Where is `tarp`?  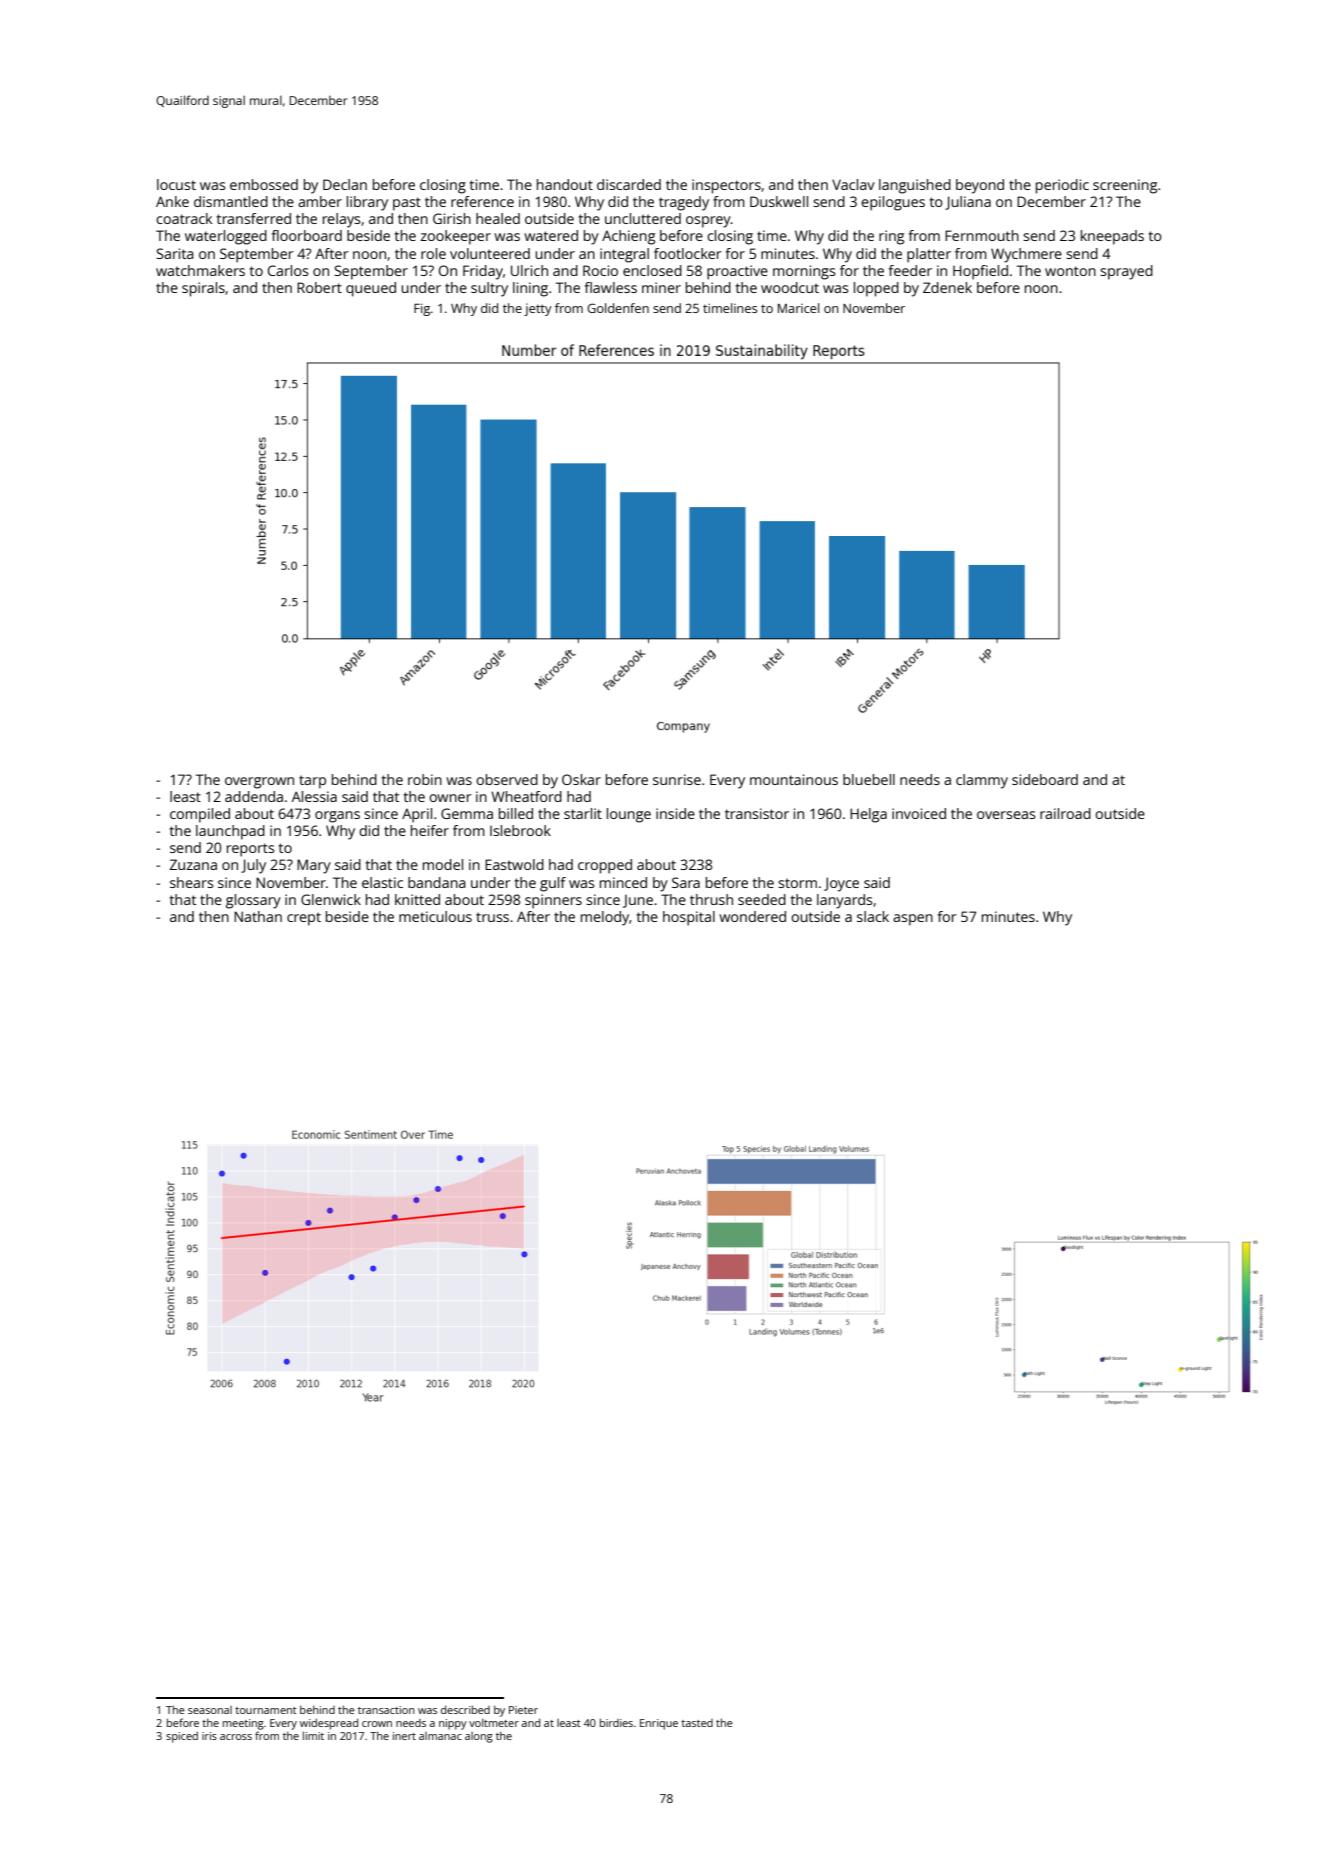 tarp is located at coordinates (312, 782).
